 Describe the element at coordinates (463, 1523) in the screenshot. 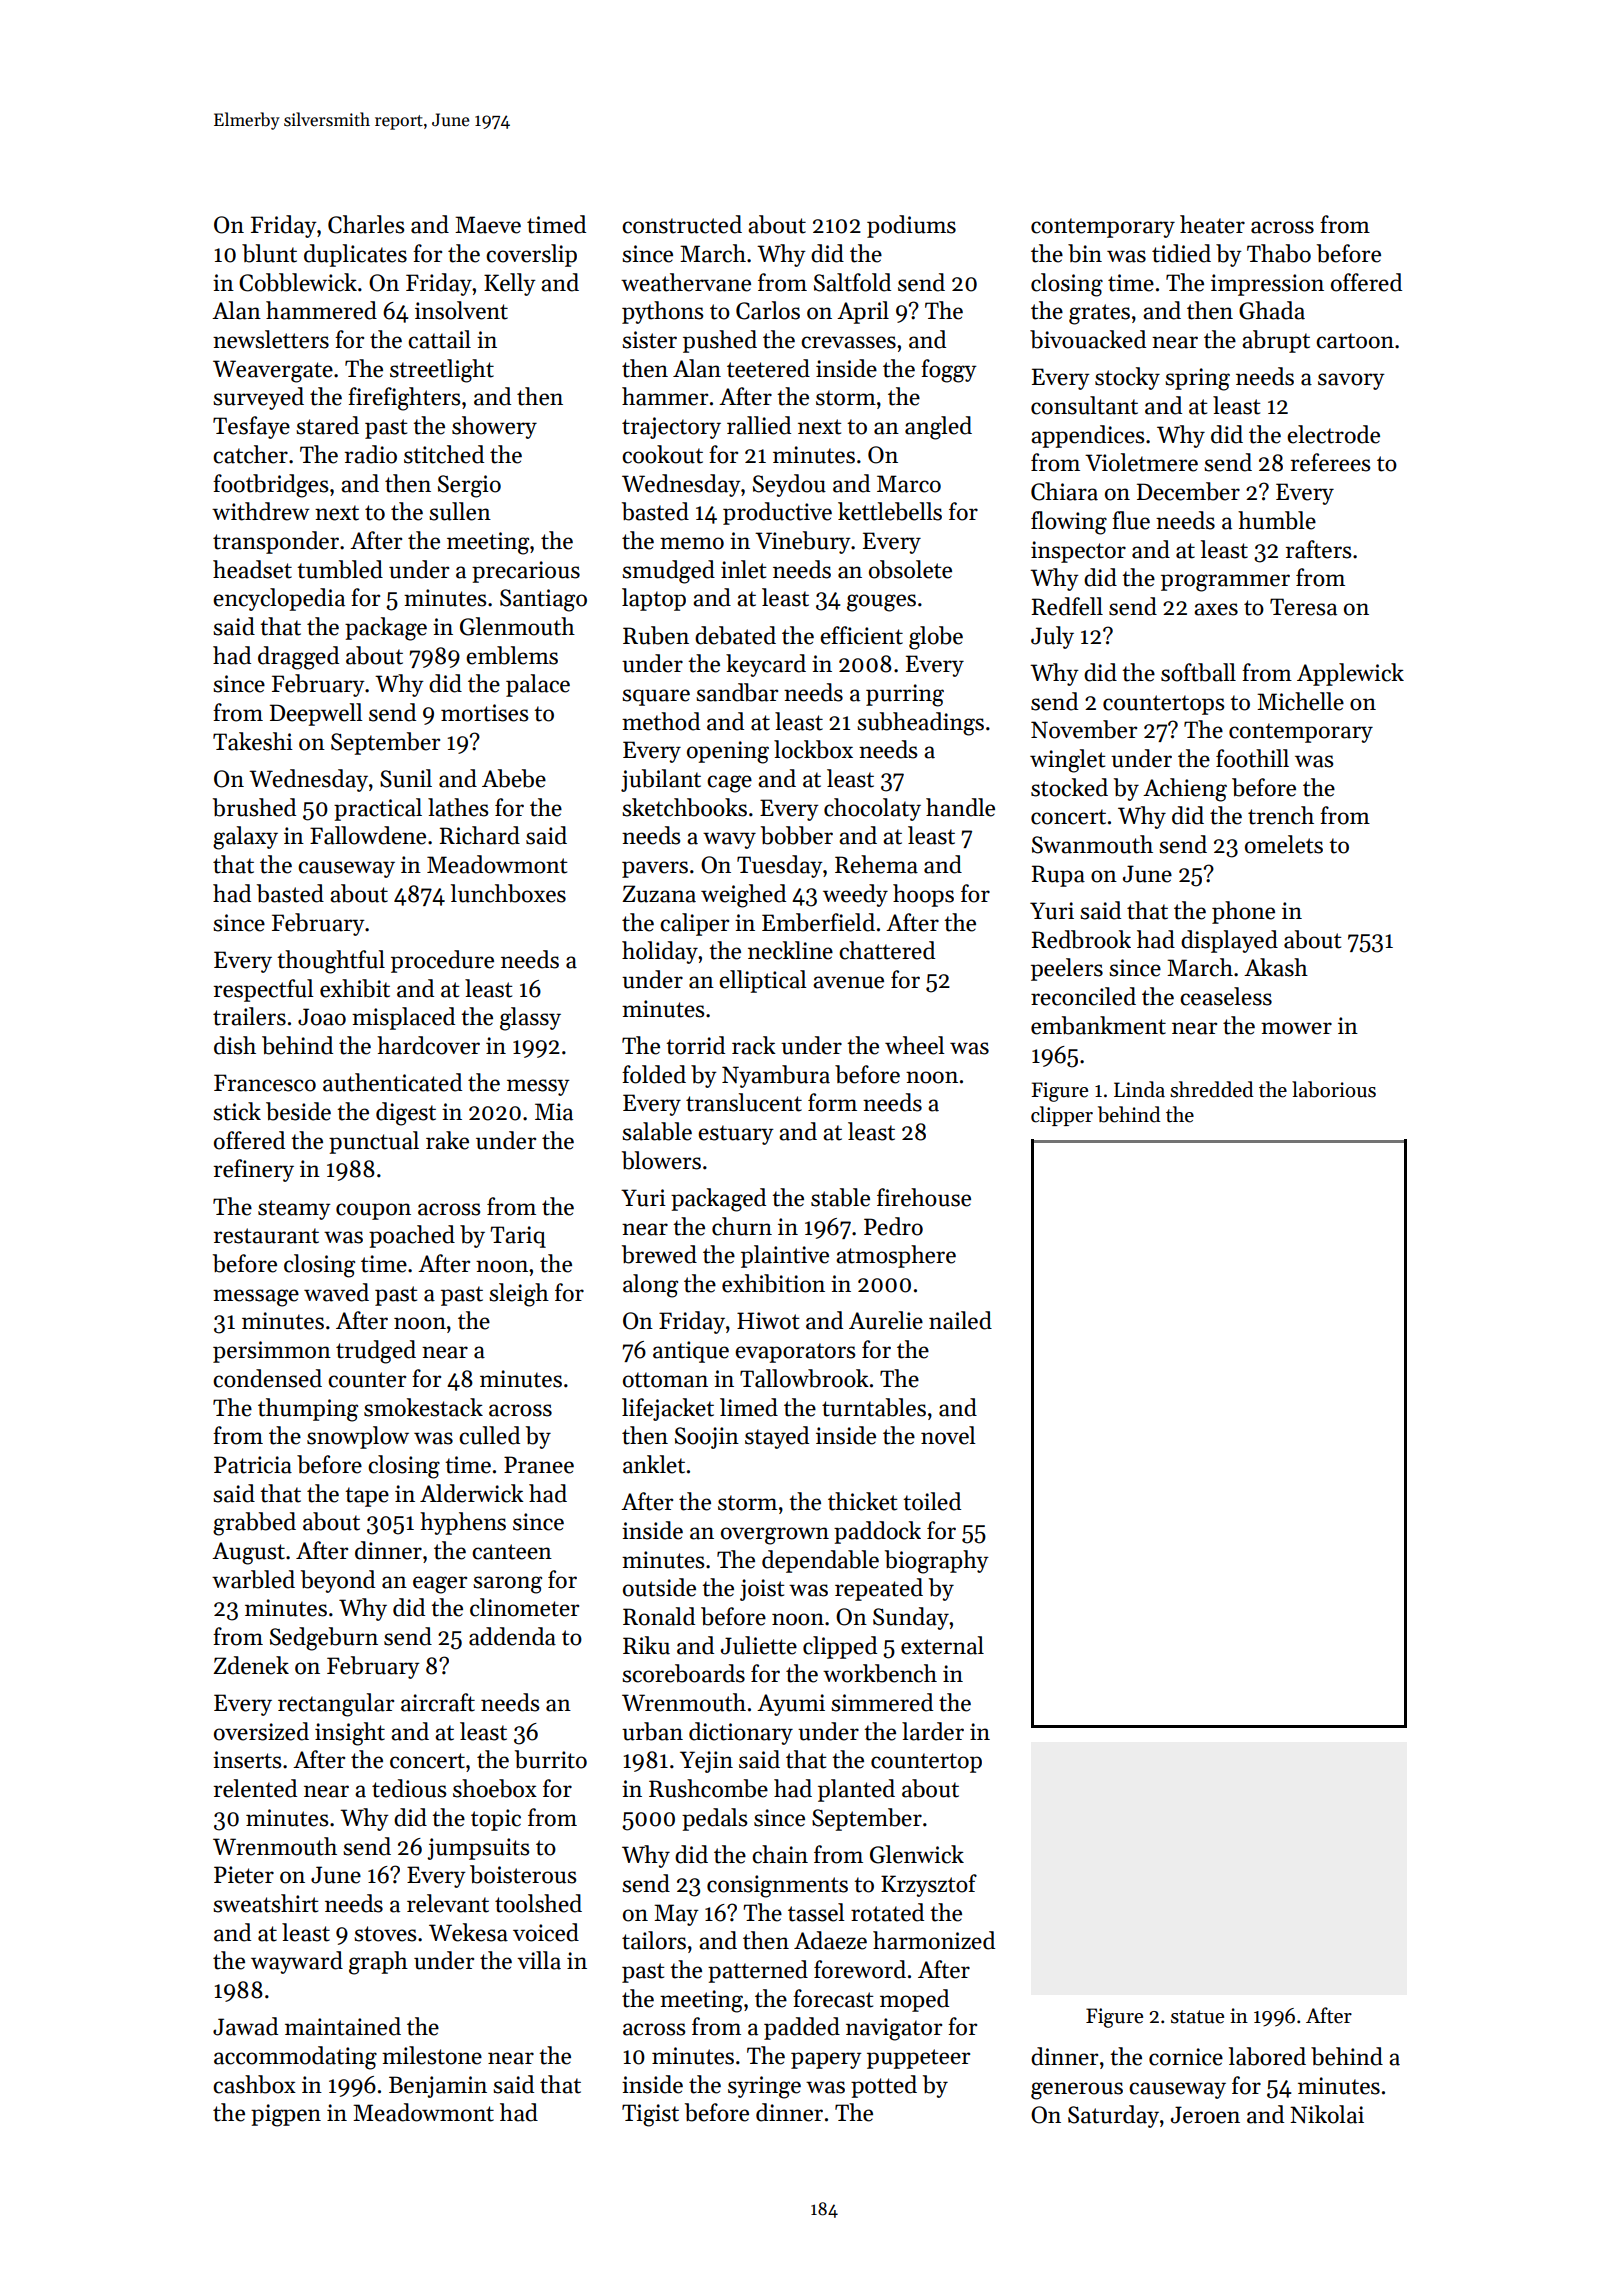

I see `hyphens` at that location.
